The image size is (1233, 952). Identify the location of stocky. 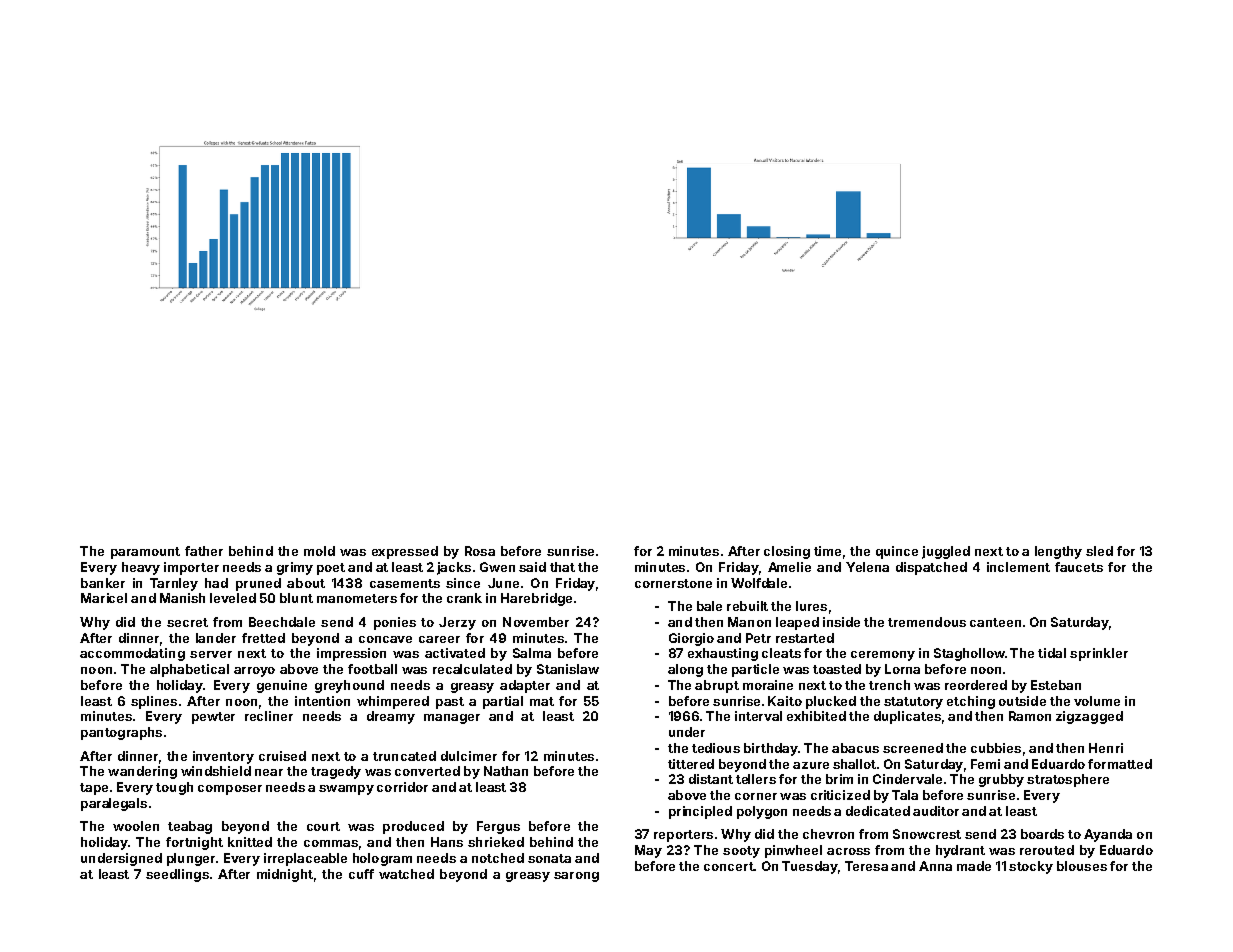
(1031, 867).
